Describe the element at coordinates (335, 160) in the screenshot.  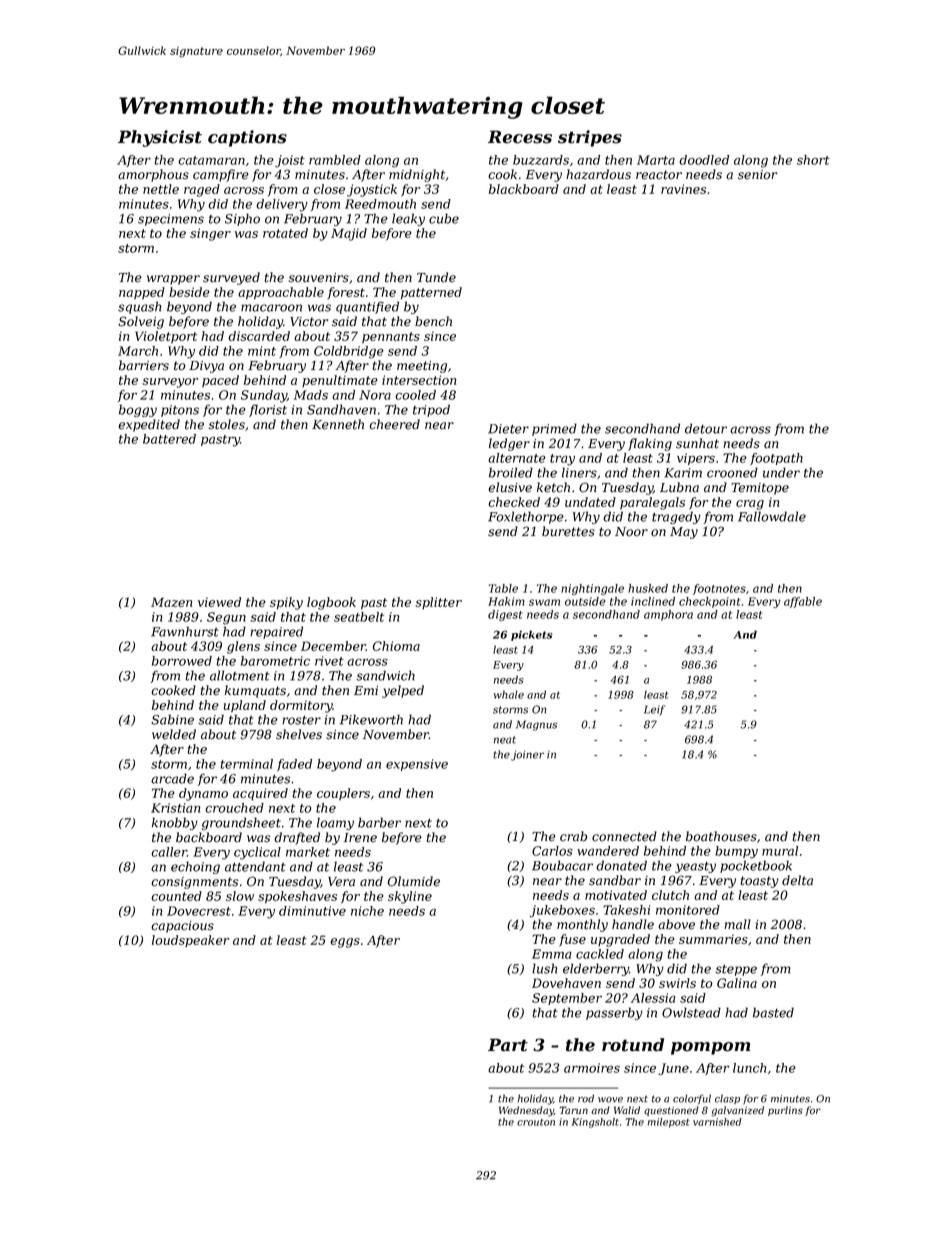
I see `rambled` at that location.
